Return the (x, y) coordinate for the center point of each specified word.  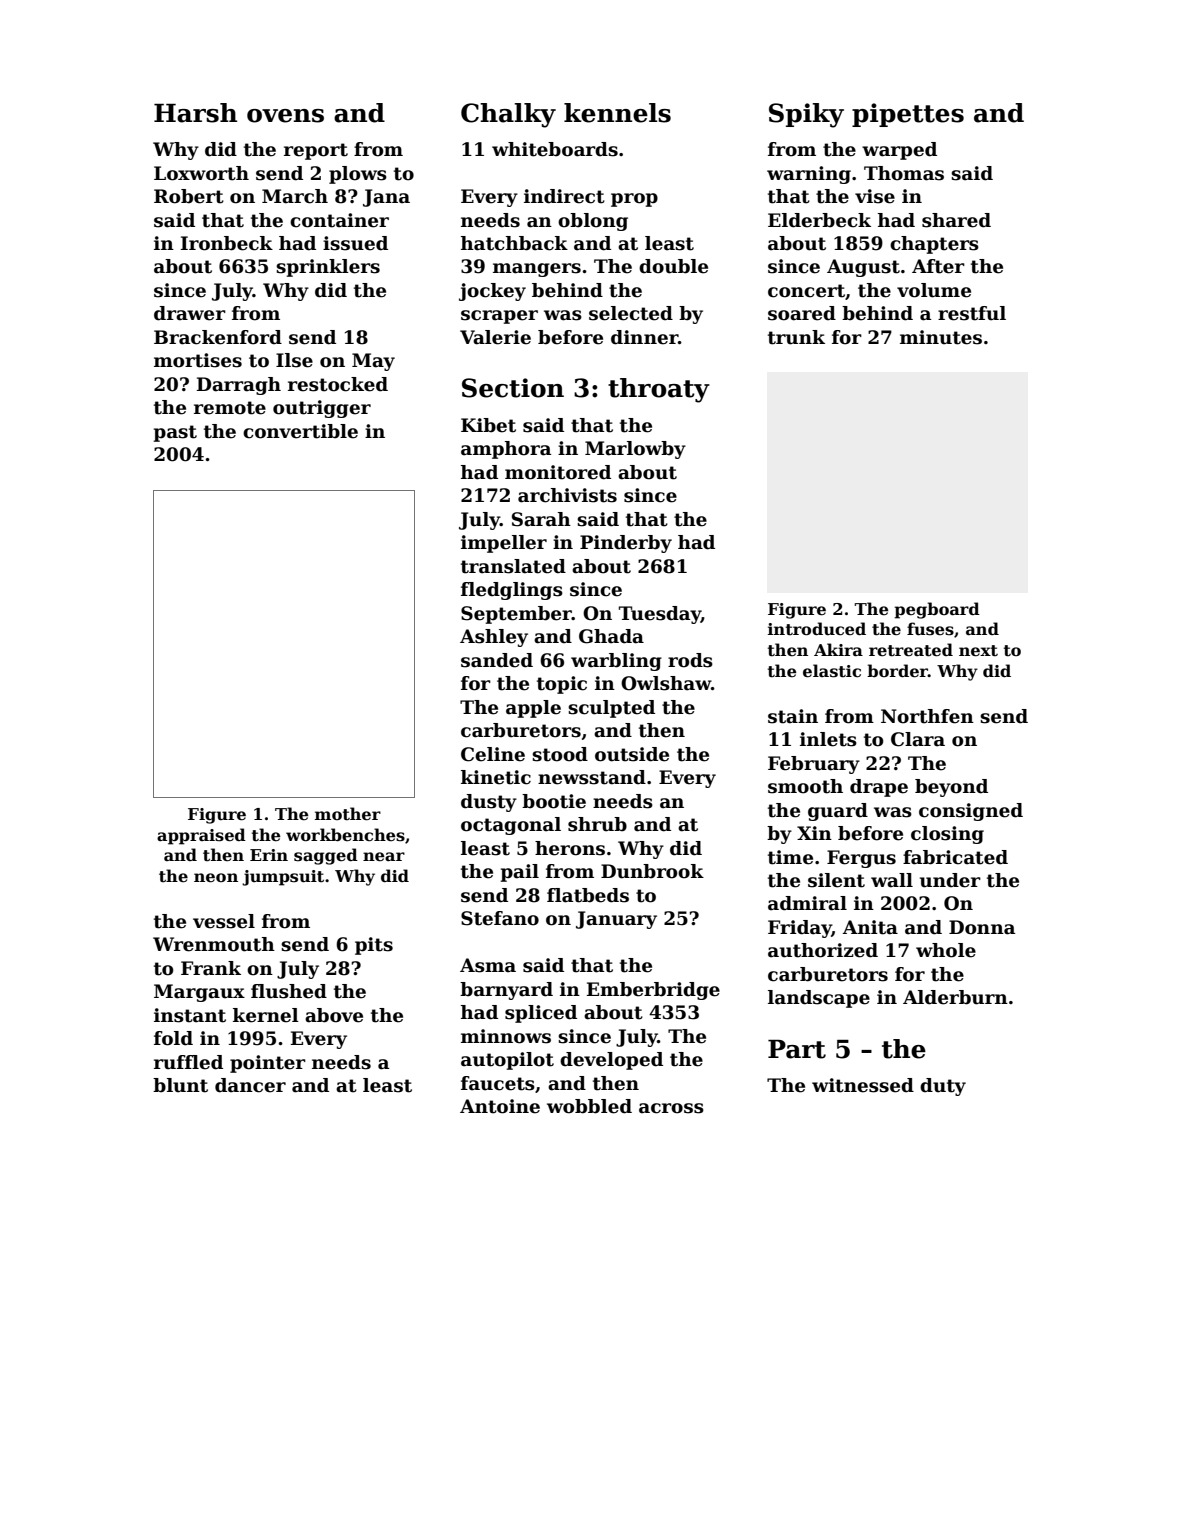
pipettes (908, 115)
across (671, 1108)
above (334, 1015)
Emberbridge (653, 991)
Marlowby (635, 450)
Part (797, 1049)
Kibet (488, 425)
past (175, 433)
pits (374, 946)
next (978, 651)
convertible (300, 431)
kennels (617, 113)
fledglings (512, 591)
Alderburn (955, 997)
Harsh (195, 113)
